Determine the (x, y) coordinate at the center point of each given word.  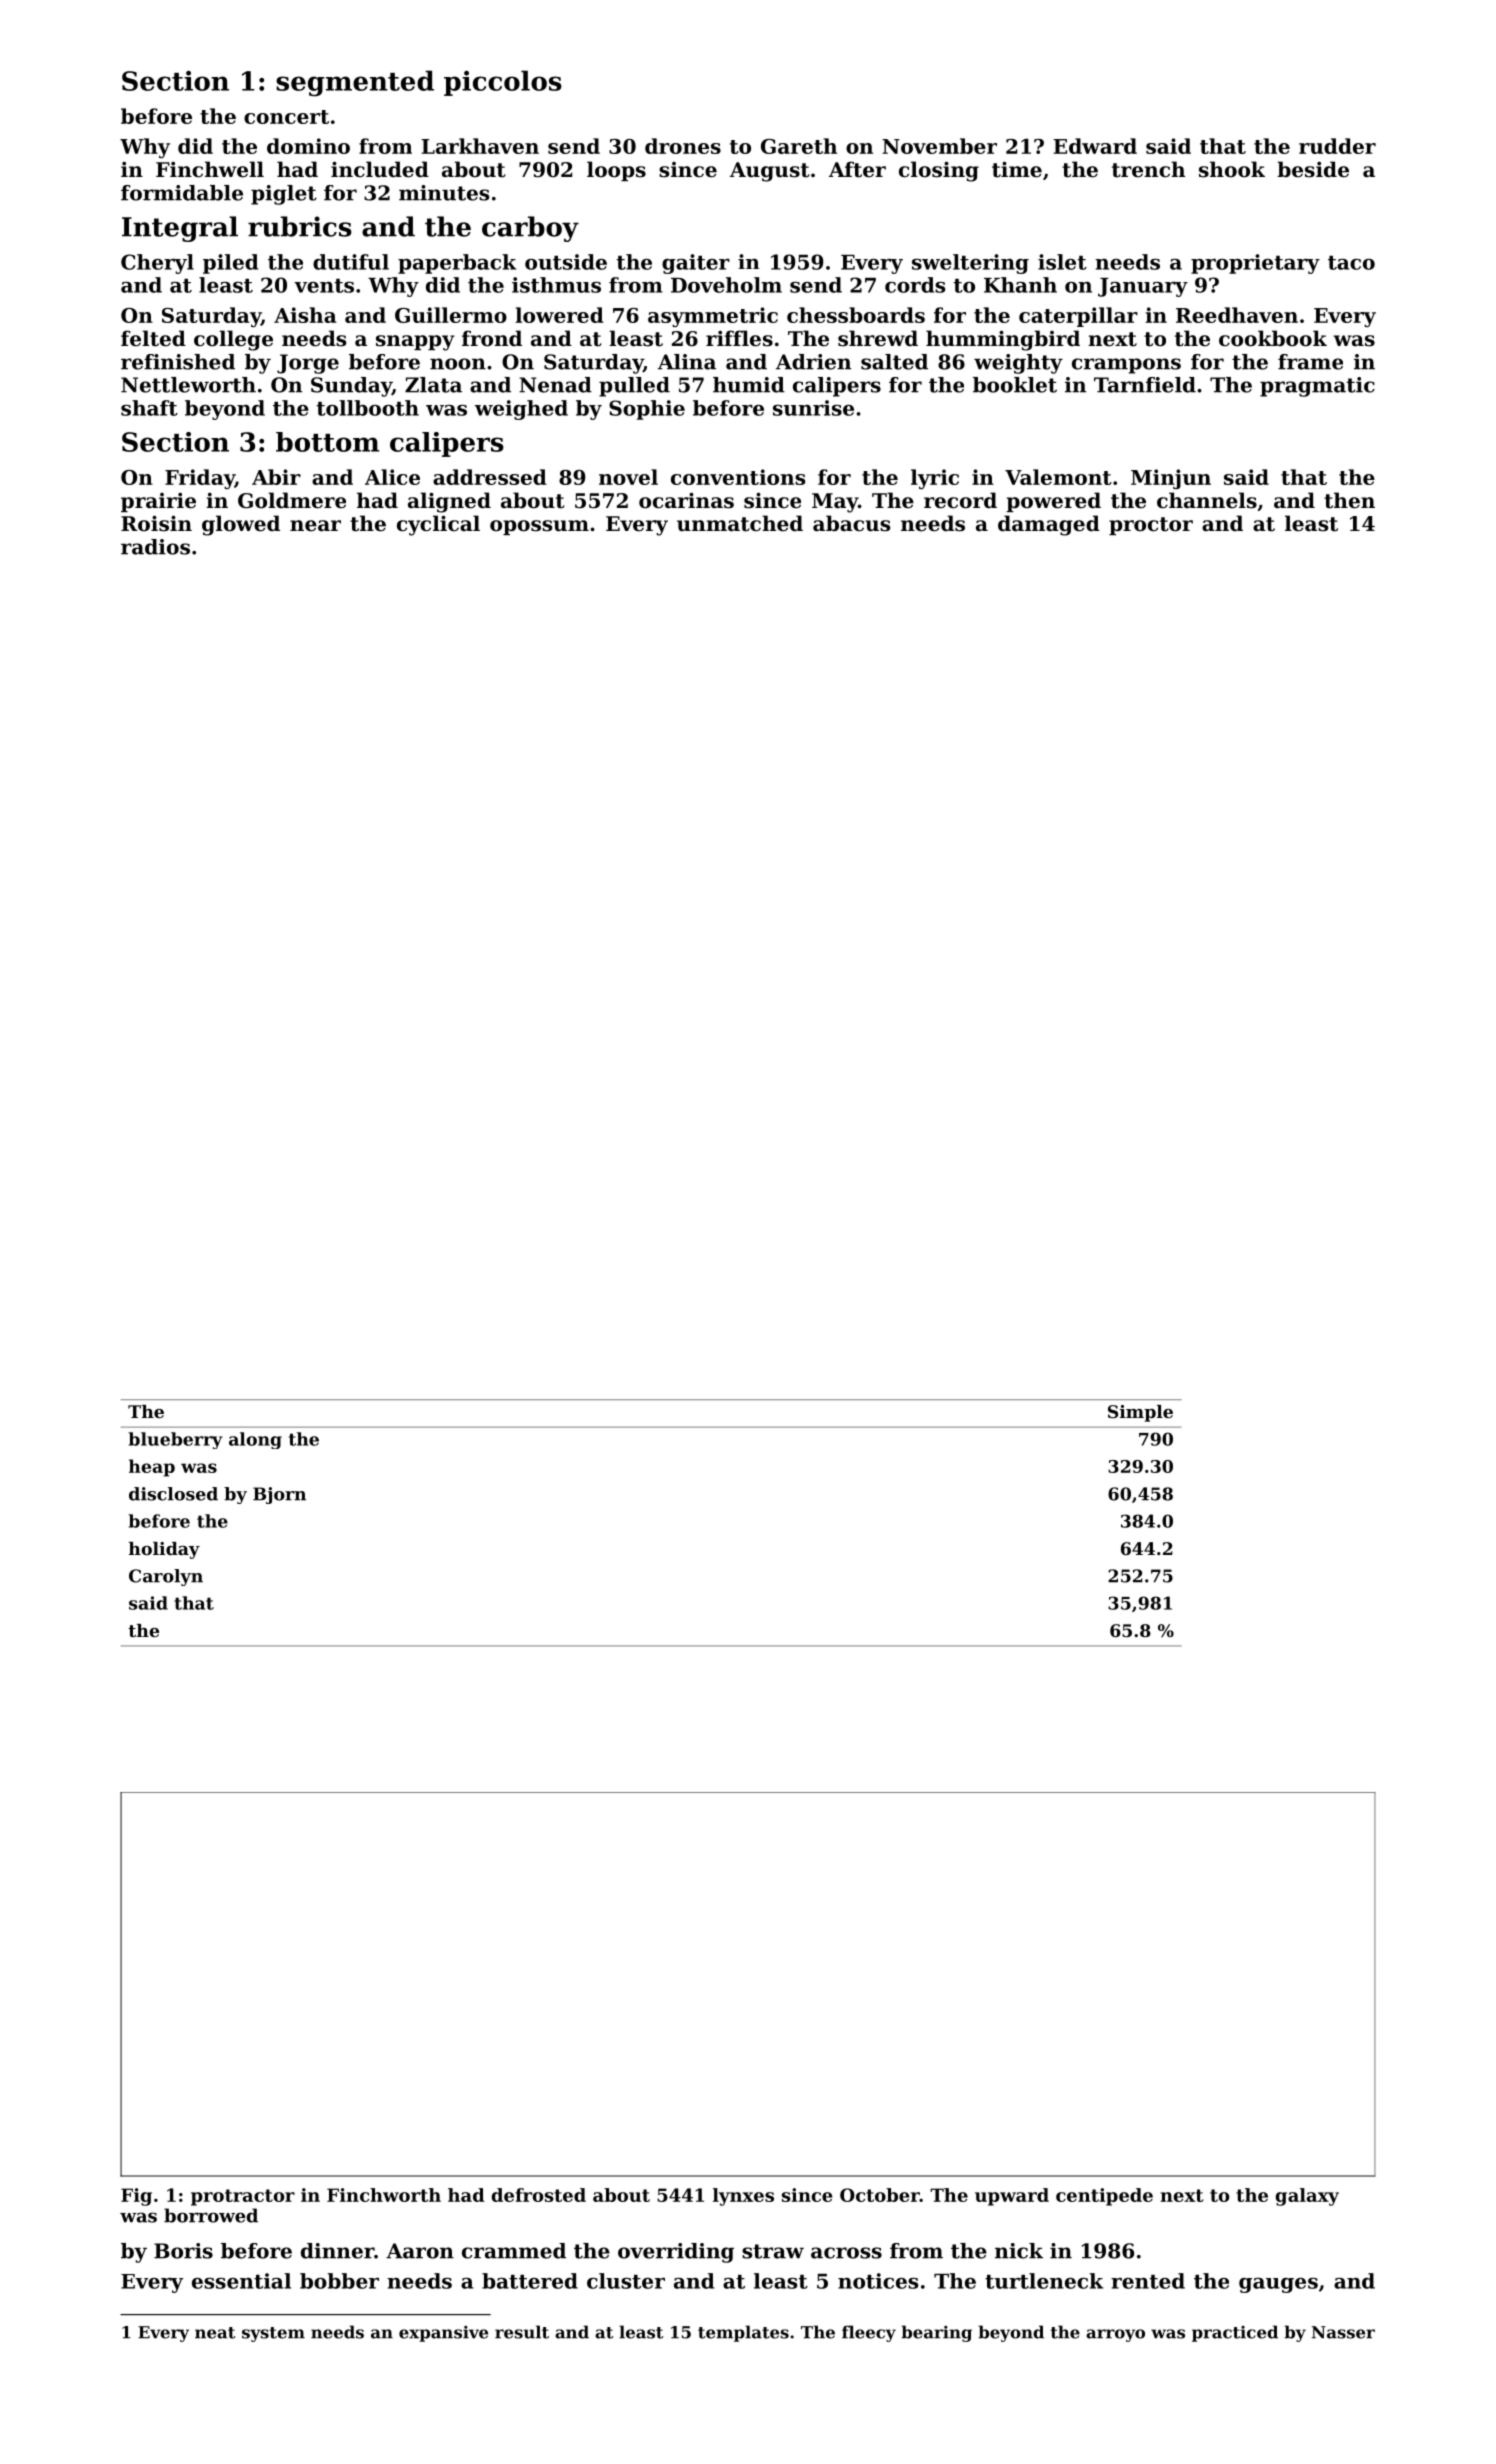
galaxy (1307, 2197)
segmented (355, 83)
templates (743, 2333)
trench (1148, 169)
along (255, 1440)
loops (616, 171)
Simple (1140, 1413)
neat (215, 2333)
